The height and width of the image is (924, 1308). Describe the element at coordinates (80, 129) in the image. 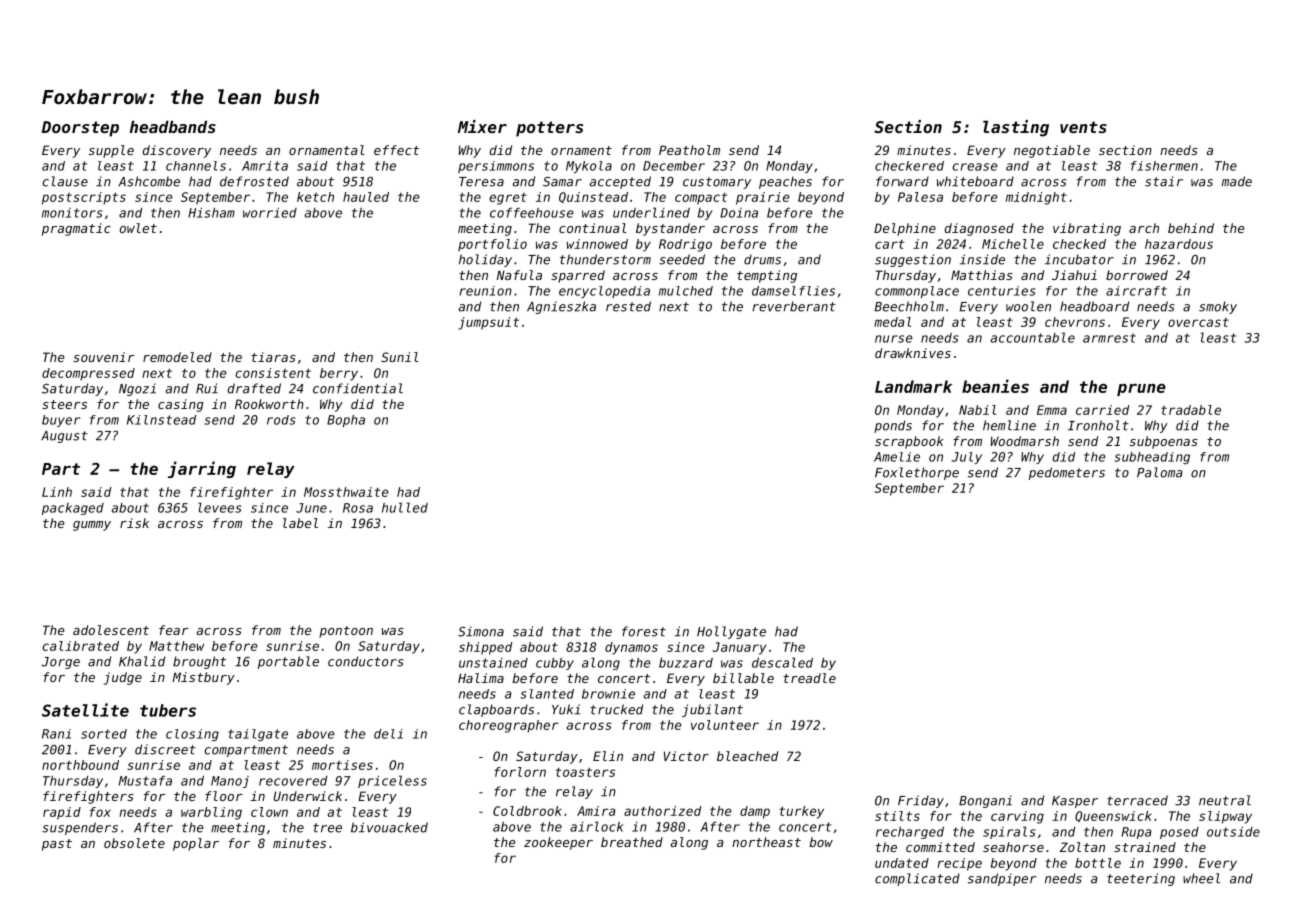

I see `Doorstep` at that location.
